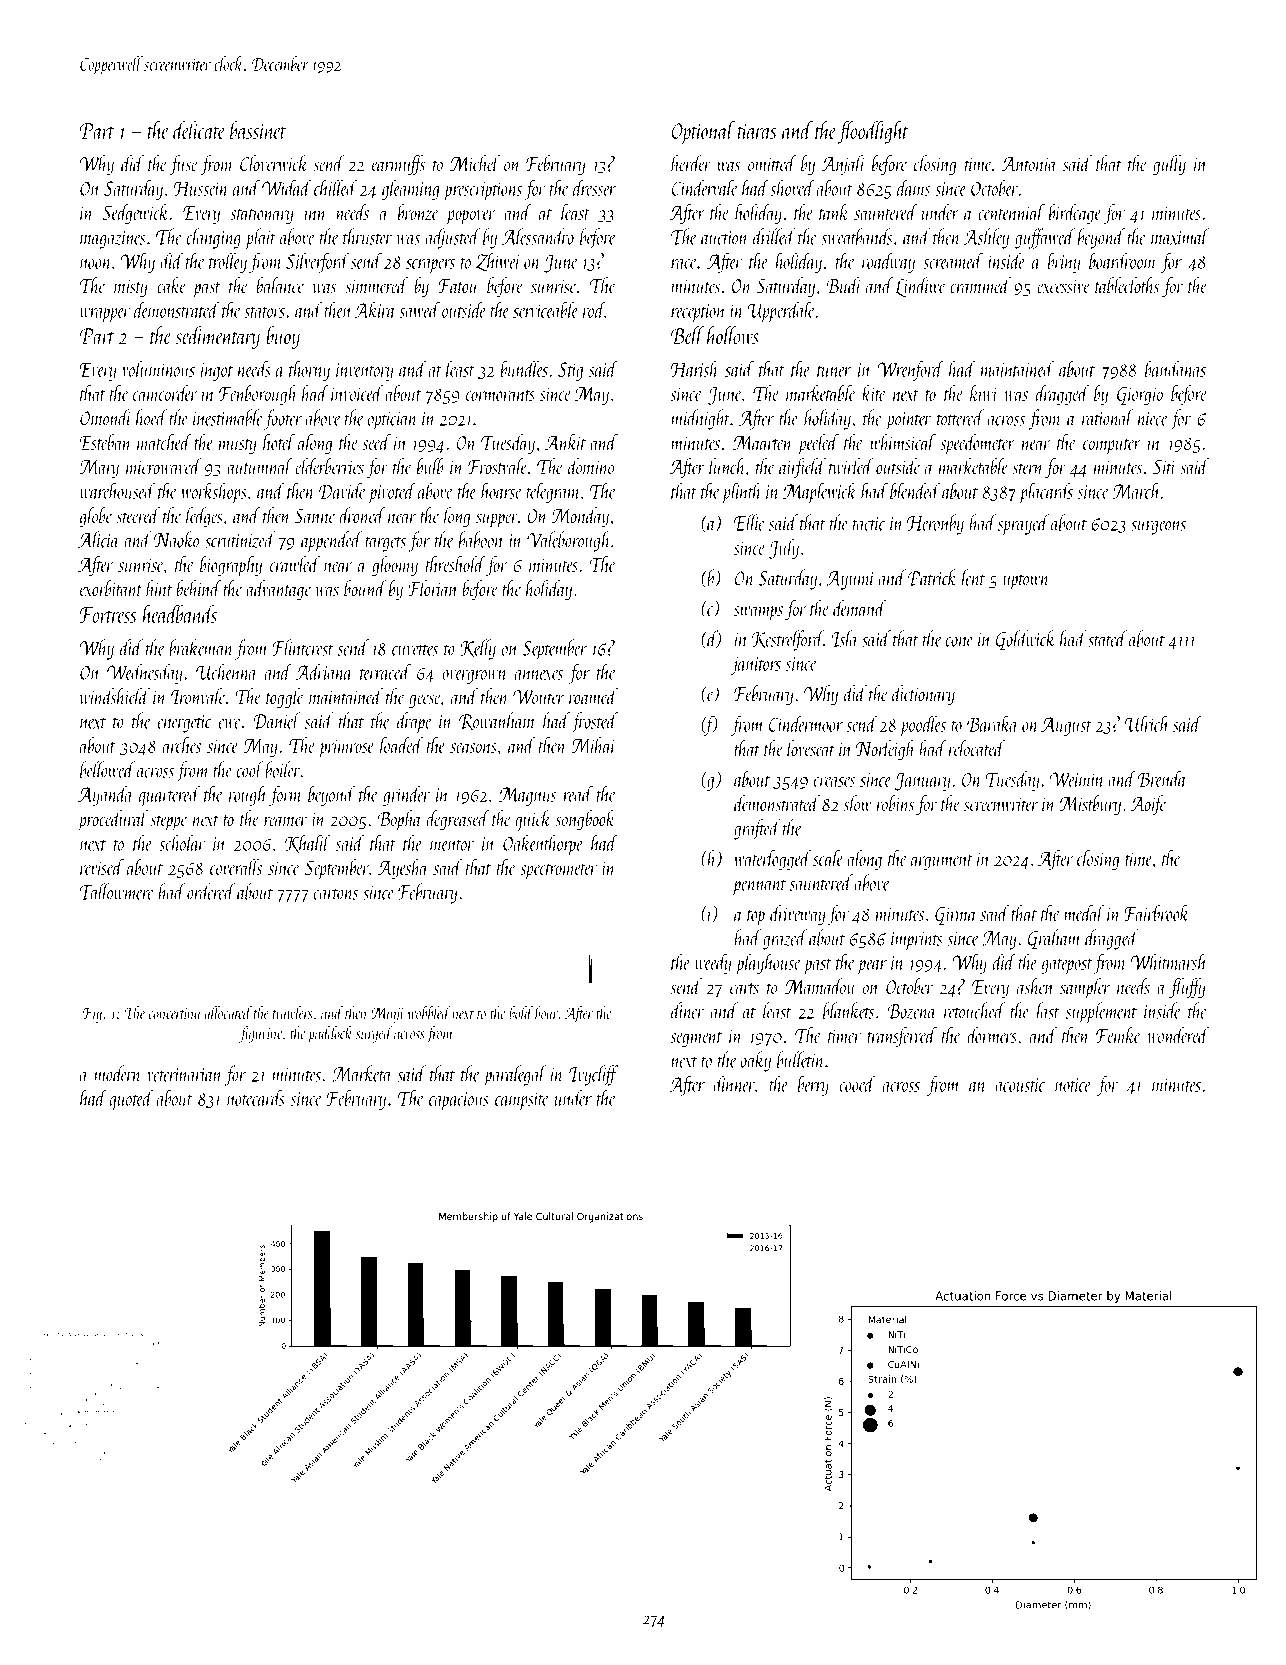 Image resolution: width=1286 pixels, height=1665 pixels. I want to click on energetic, so click(184, 724).
